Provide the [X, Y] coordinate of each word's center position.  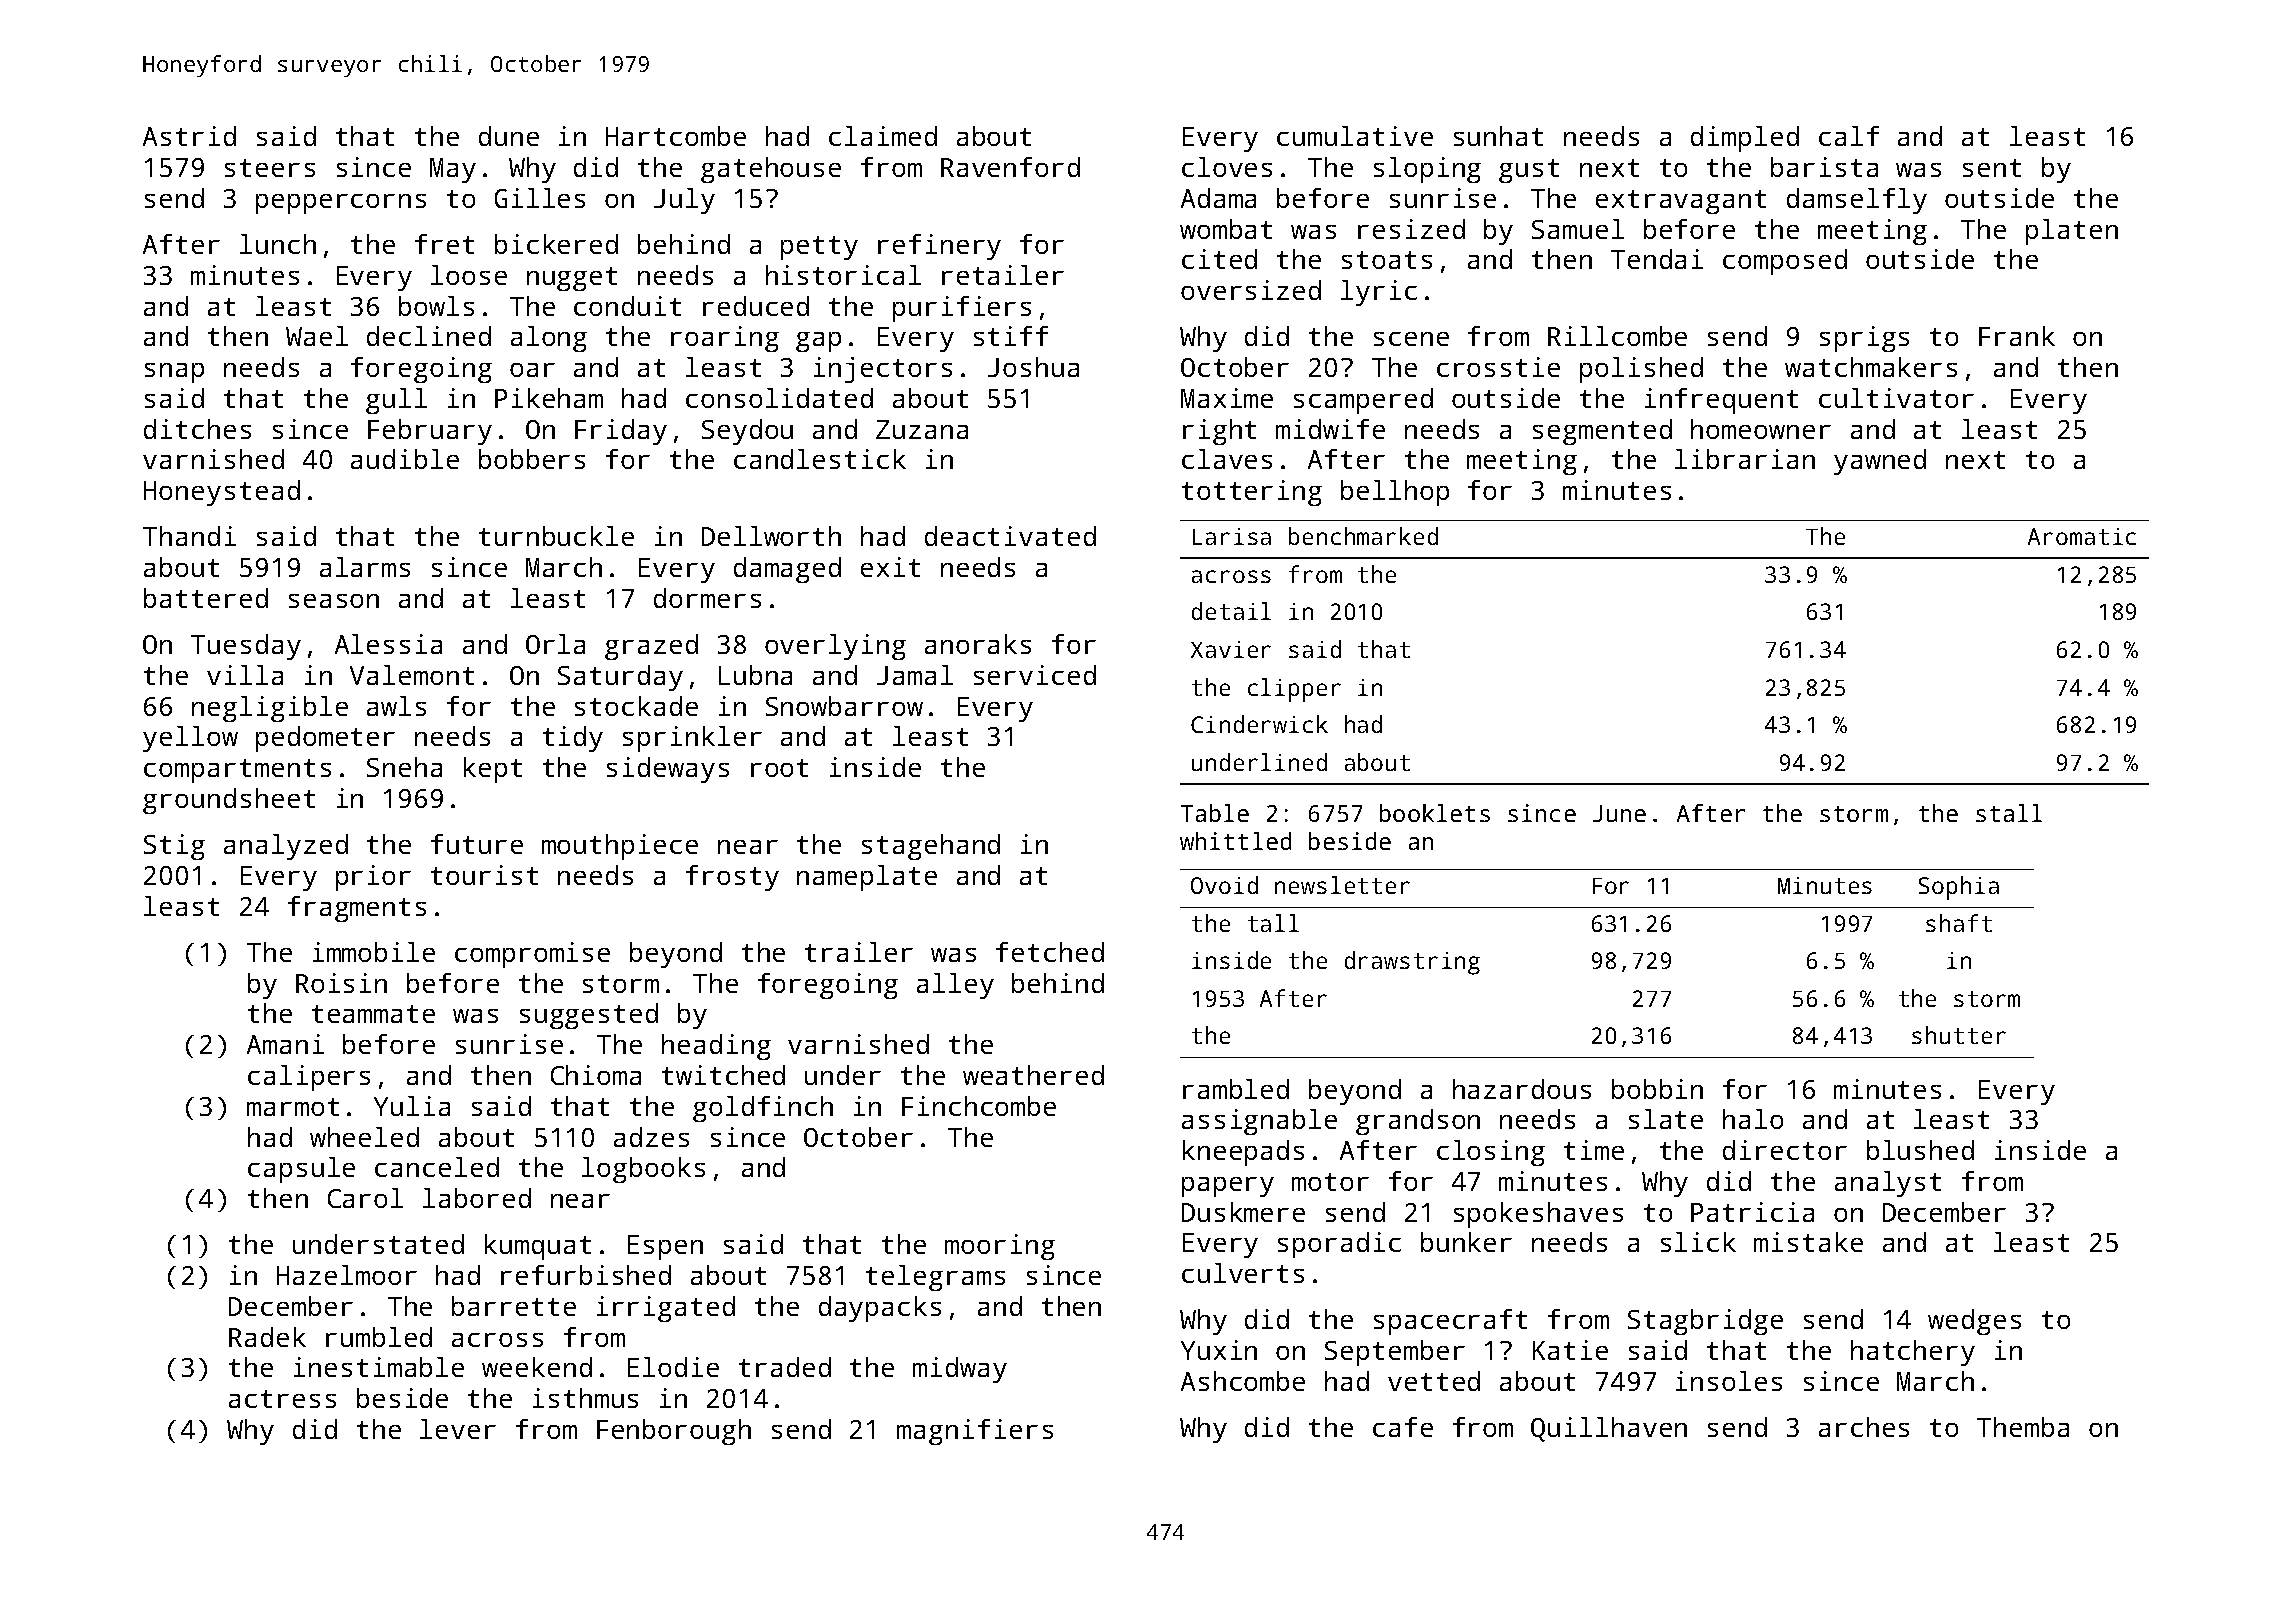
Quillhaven [1609, 1429]
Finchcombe [979, 1106]
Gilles [540, 198]
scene [1411, 339]
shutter [1959, 1035]
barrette [514, 1306]
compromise [532, 955]
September [1395, 1353]
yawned [1880, 462]
